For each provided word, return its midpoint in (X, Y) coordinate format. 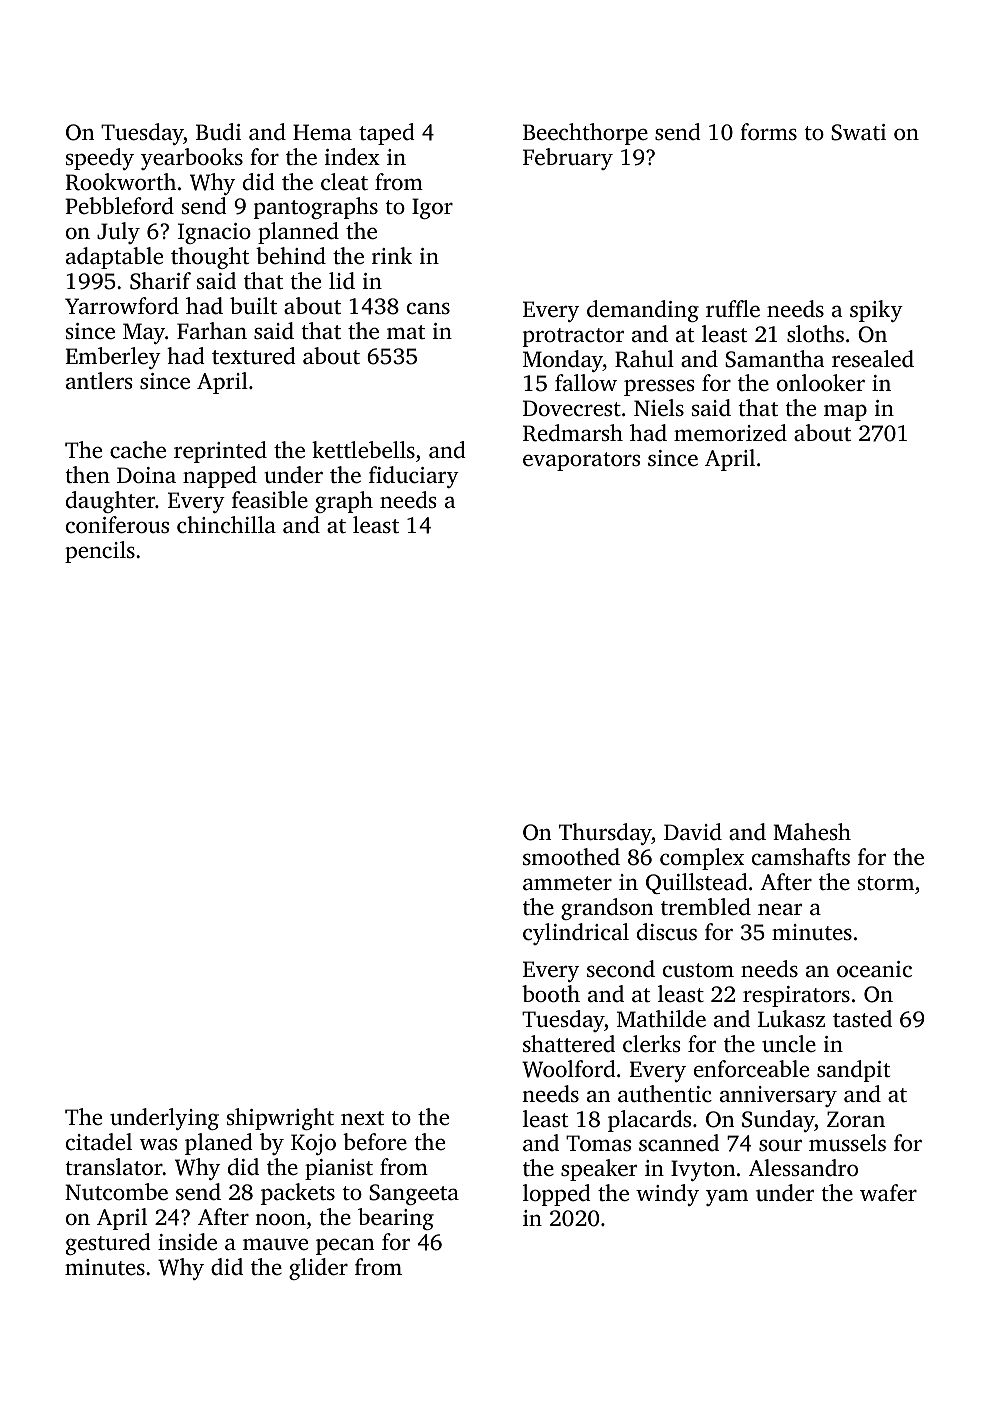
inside (187, 1242)
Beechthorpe (585, 134)
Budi (218, 132)
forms (768, 131)
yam (727, 1197)
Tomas (598, 1143)
